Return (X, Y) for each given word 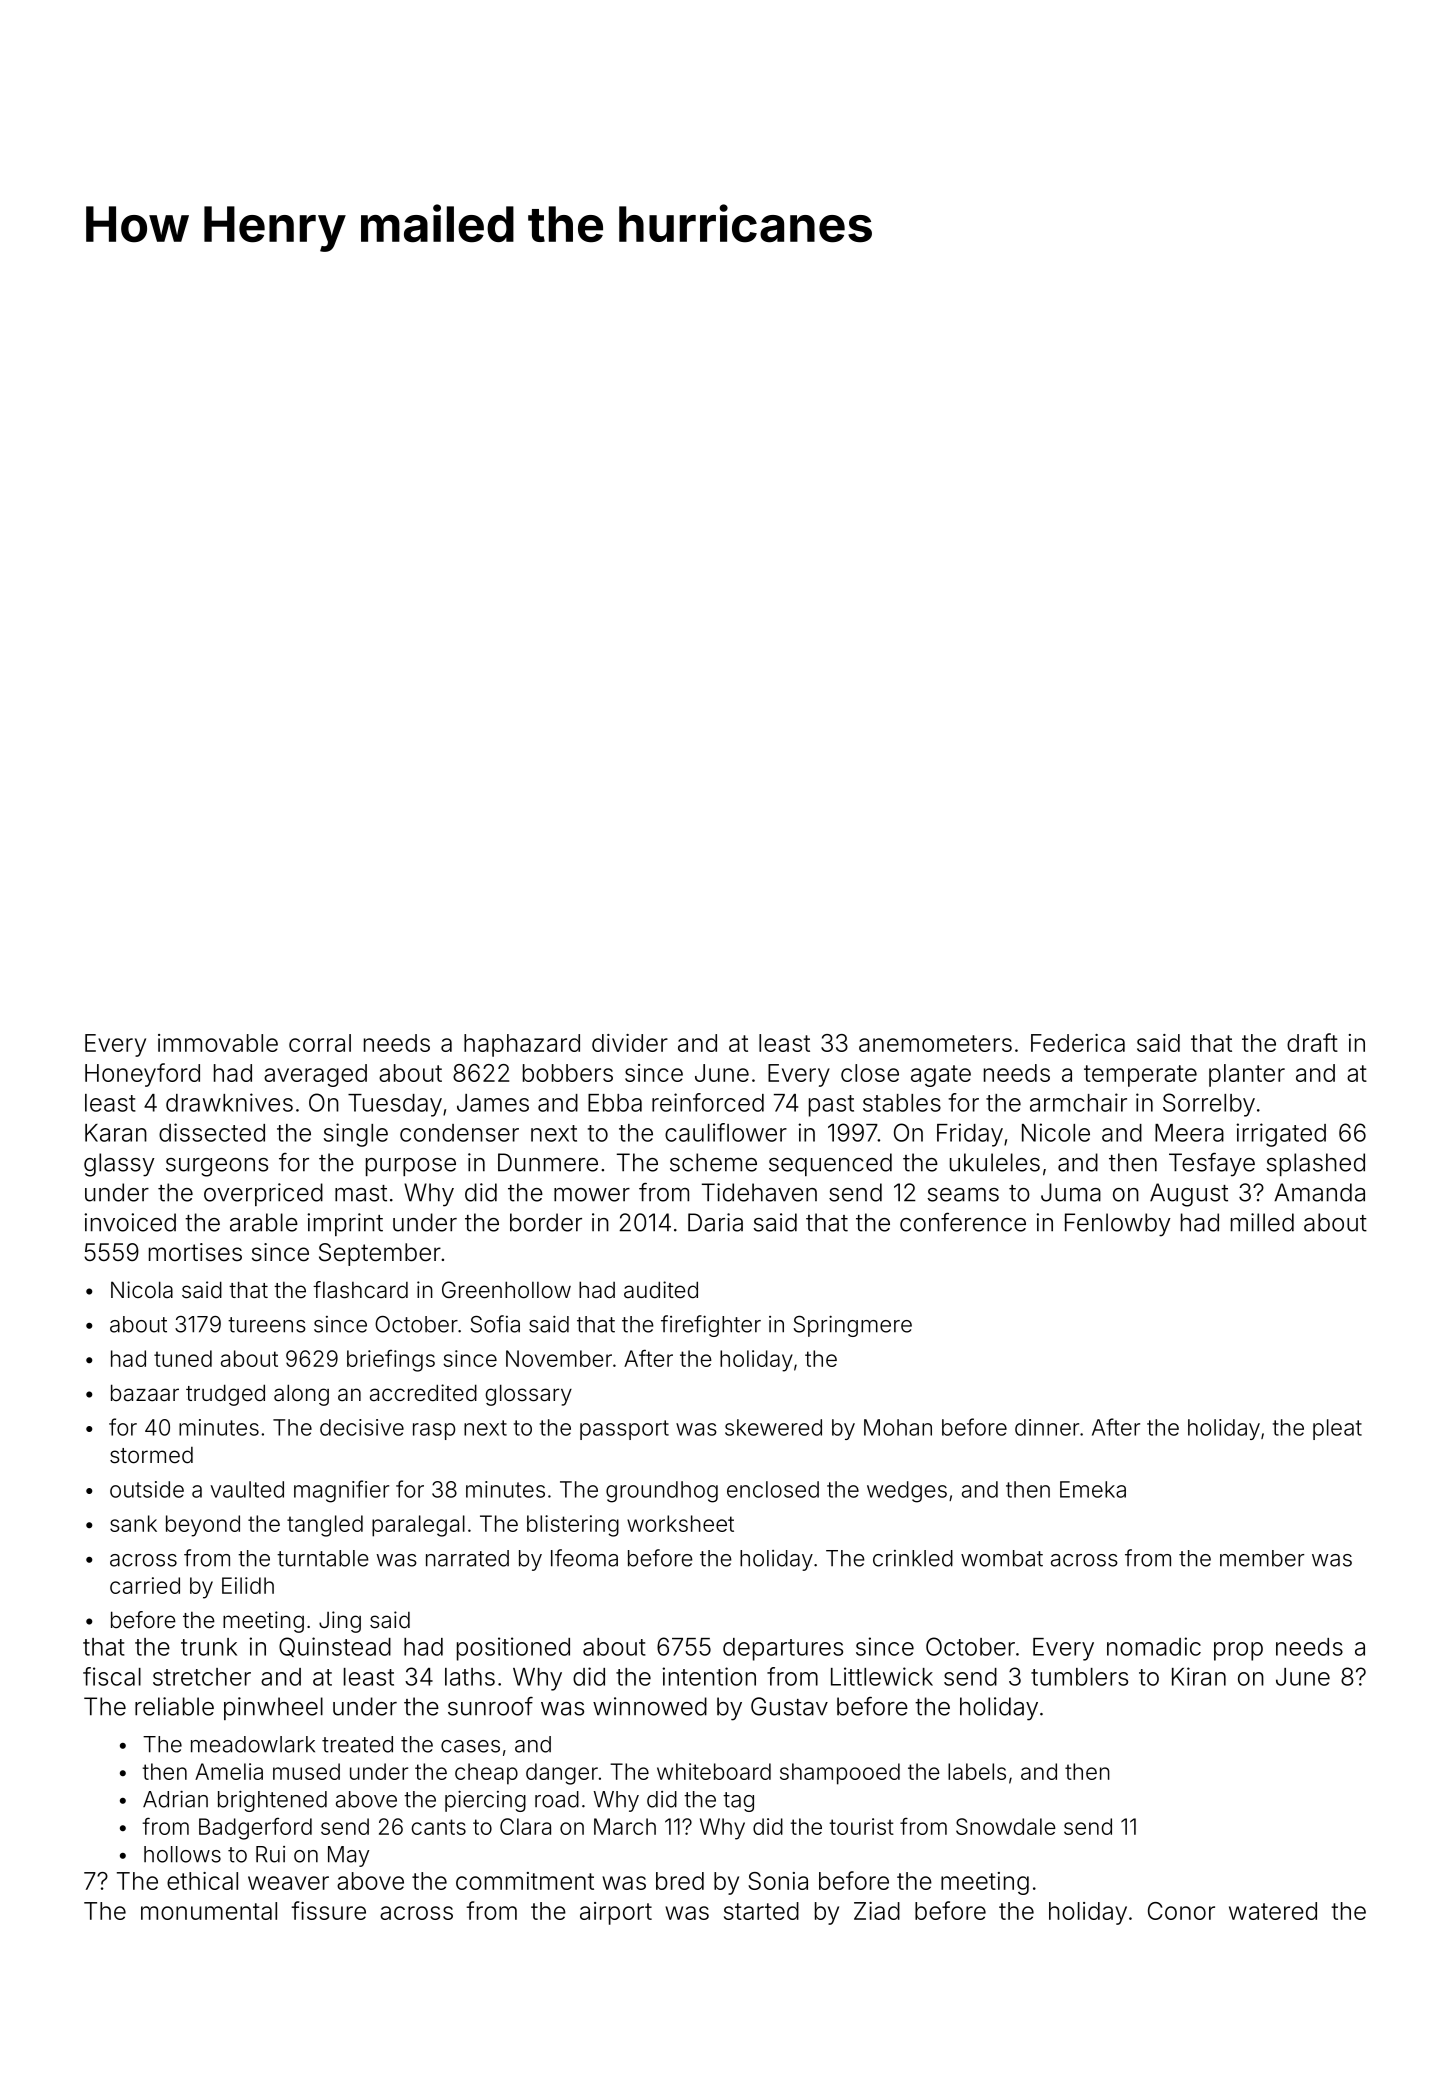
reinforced (708, 1102)
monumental (209, 1911)
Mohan (898, 1427)
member (1262, 1558)
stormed (151, 1455)
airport (616, 1913)
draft (1312, 1042)
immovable (218, 1043)
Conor (1181, 1911)
